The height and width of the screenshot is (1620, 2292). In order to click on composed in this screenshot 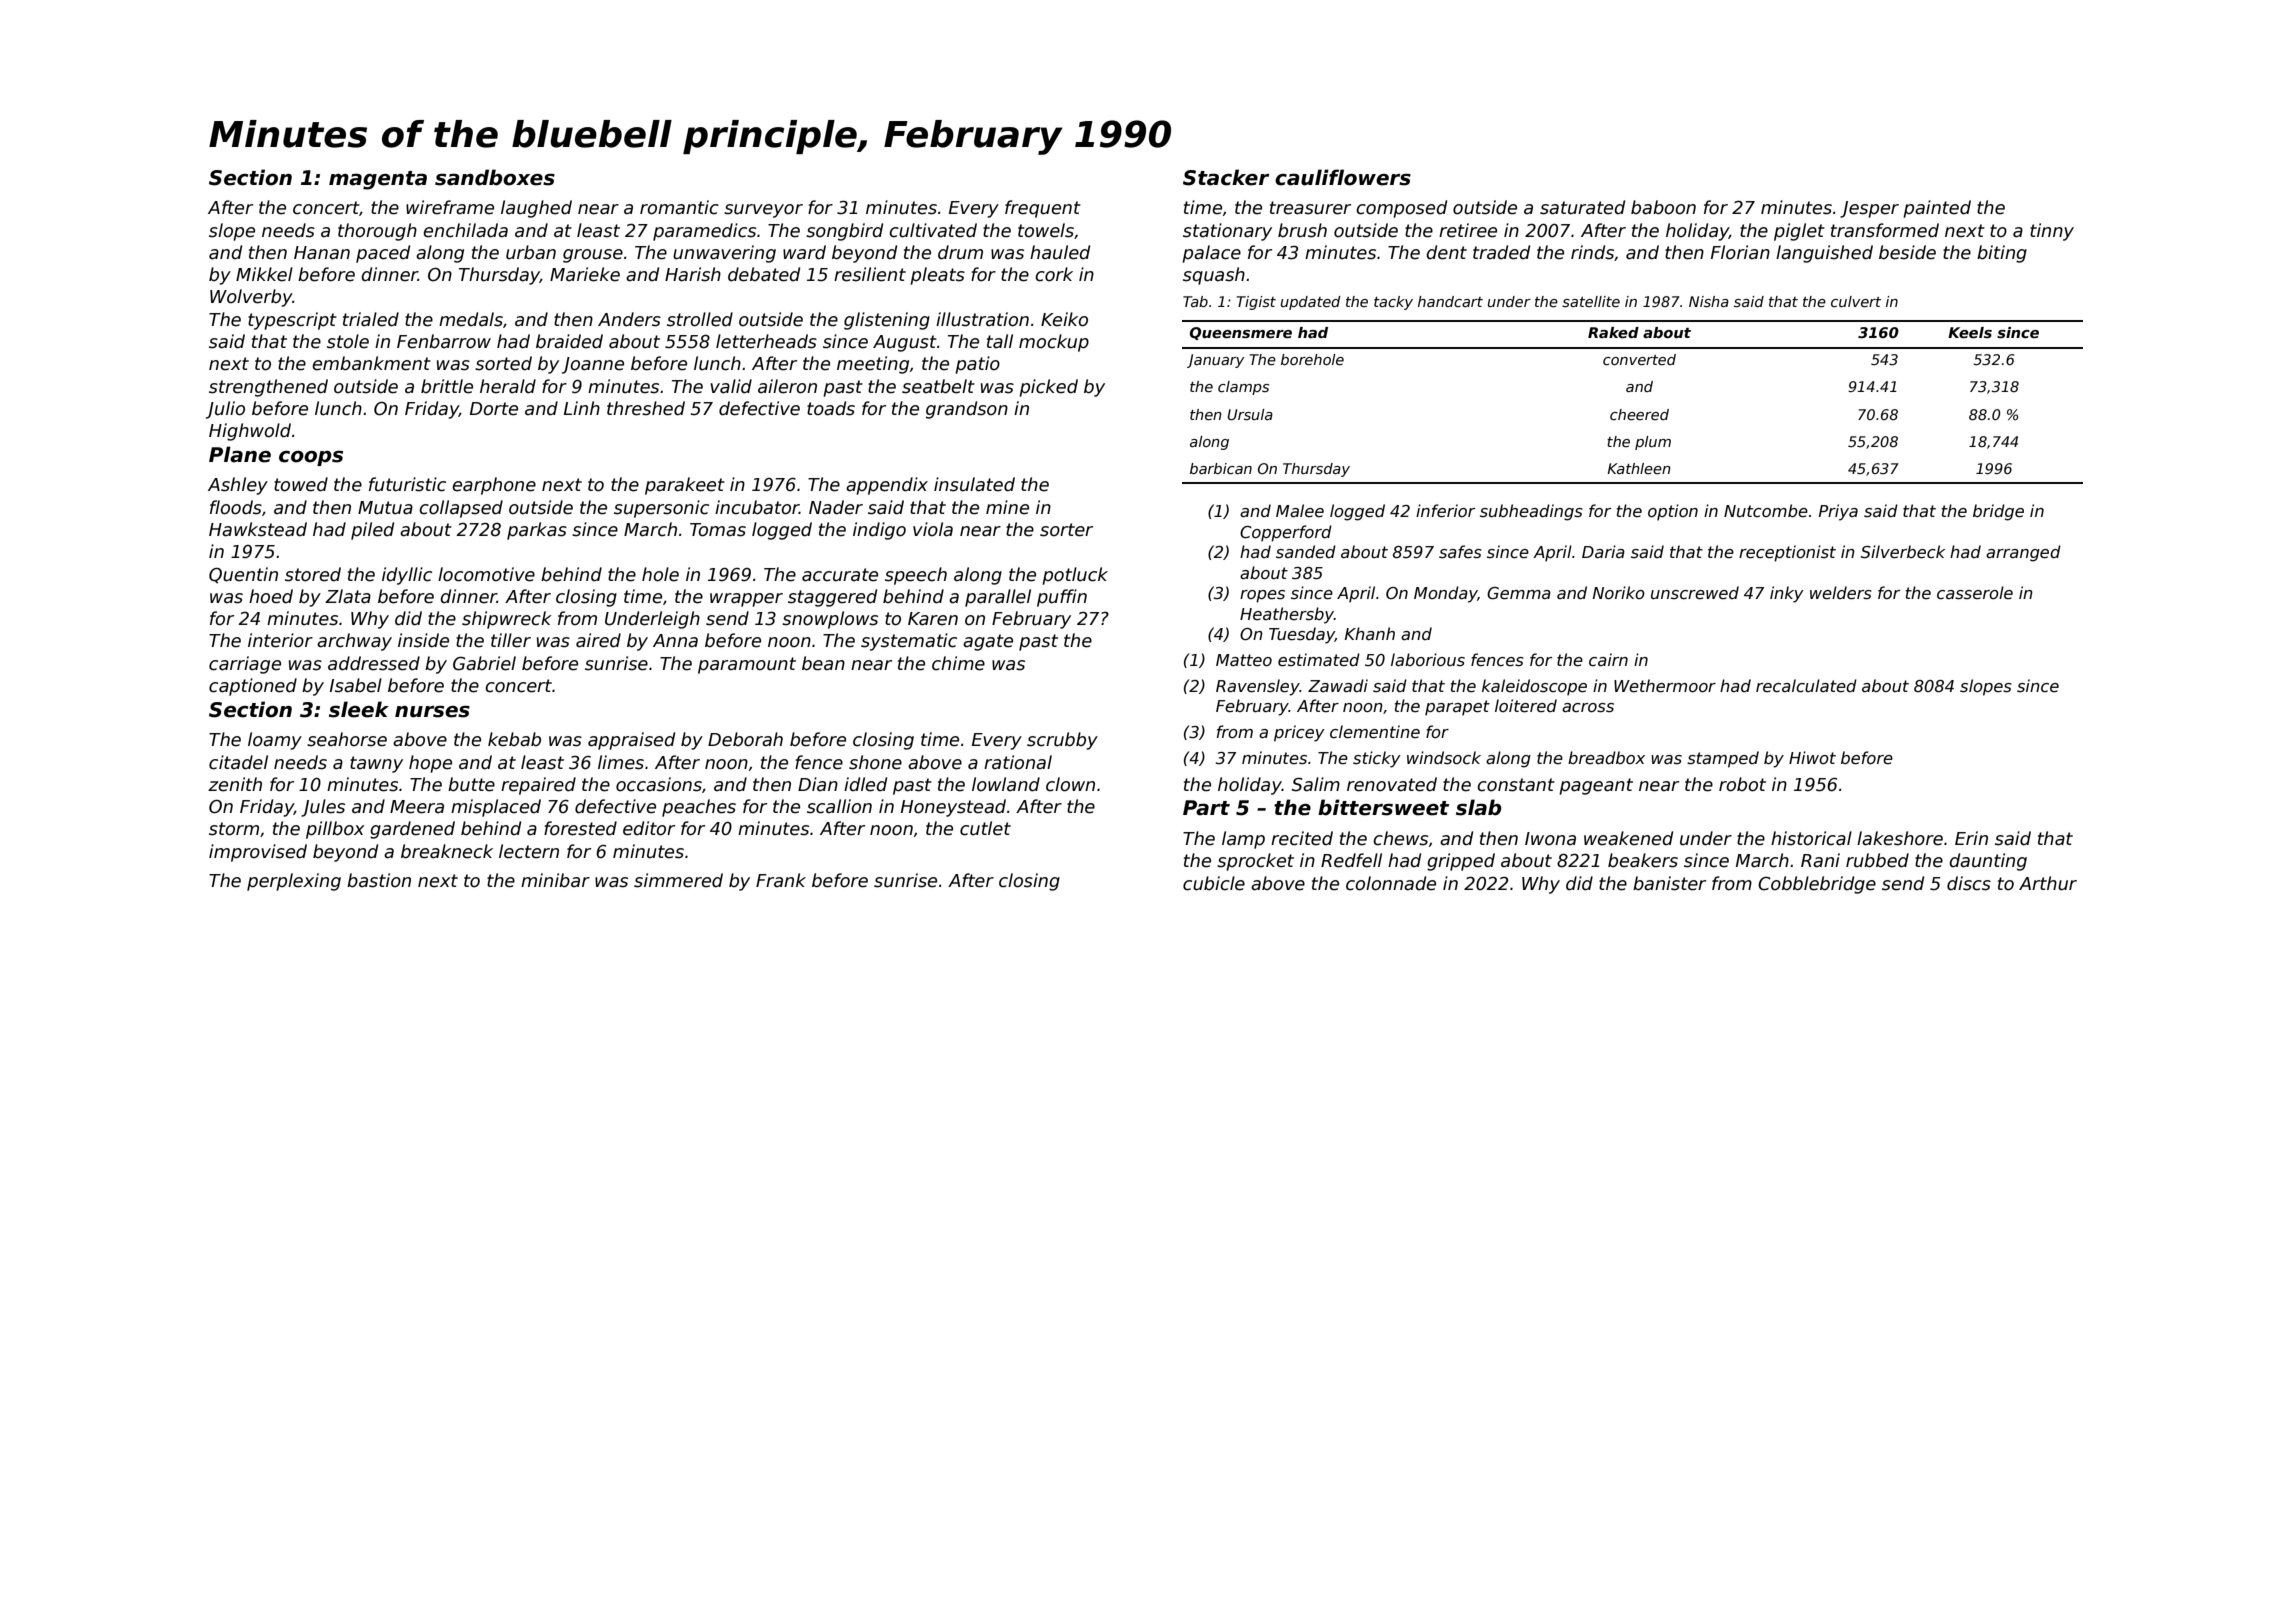, I will do `click(1401, 209)`.
